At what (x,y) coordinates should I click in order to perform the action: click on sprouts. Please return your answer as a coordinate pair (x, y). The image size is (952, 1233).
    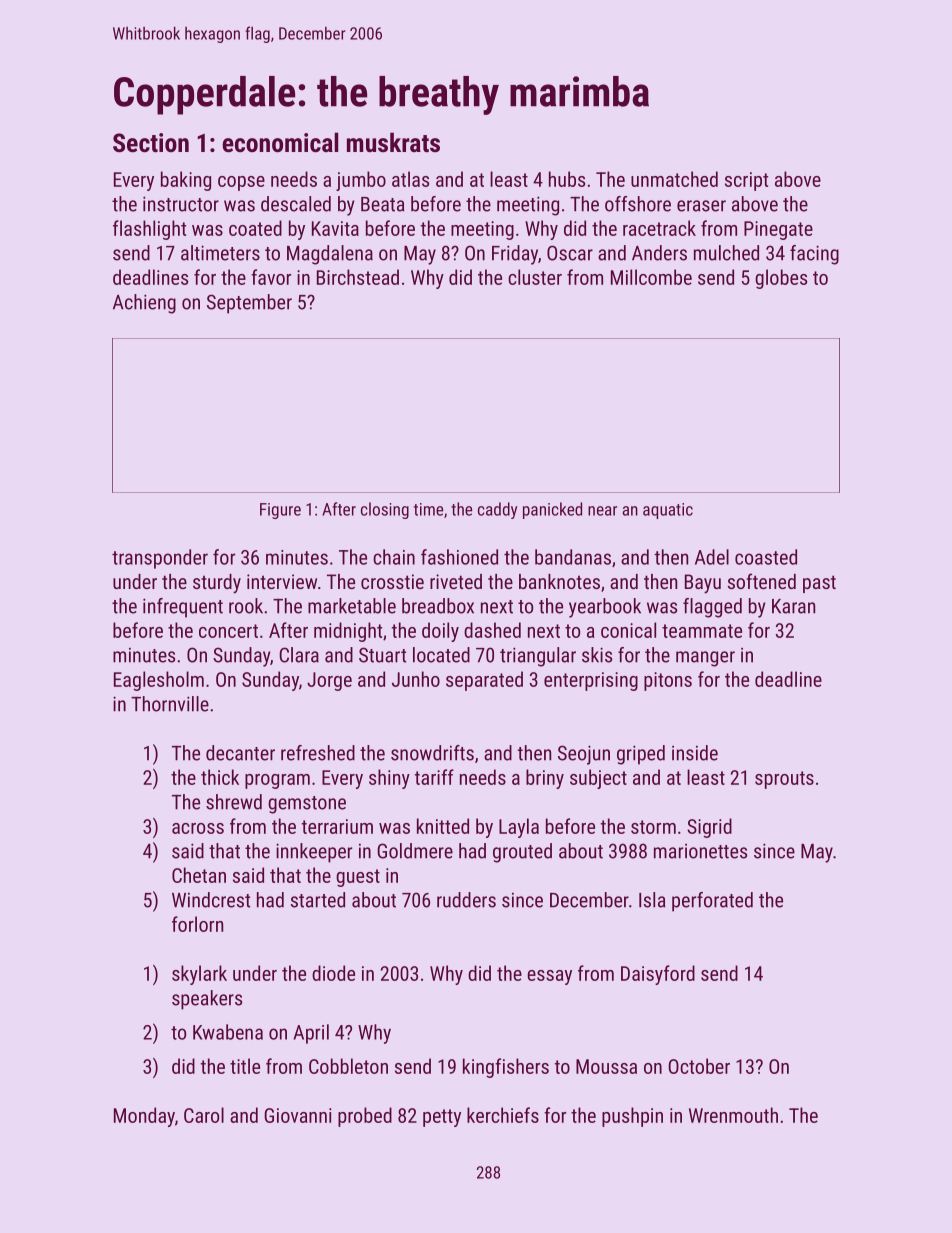
    Looking at the image, I should click on (784, 780).
